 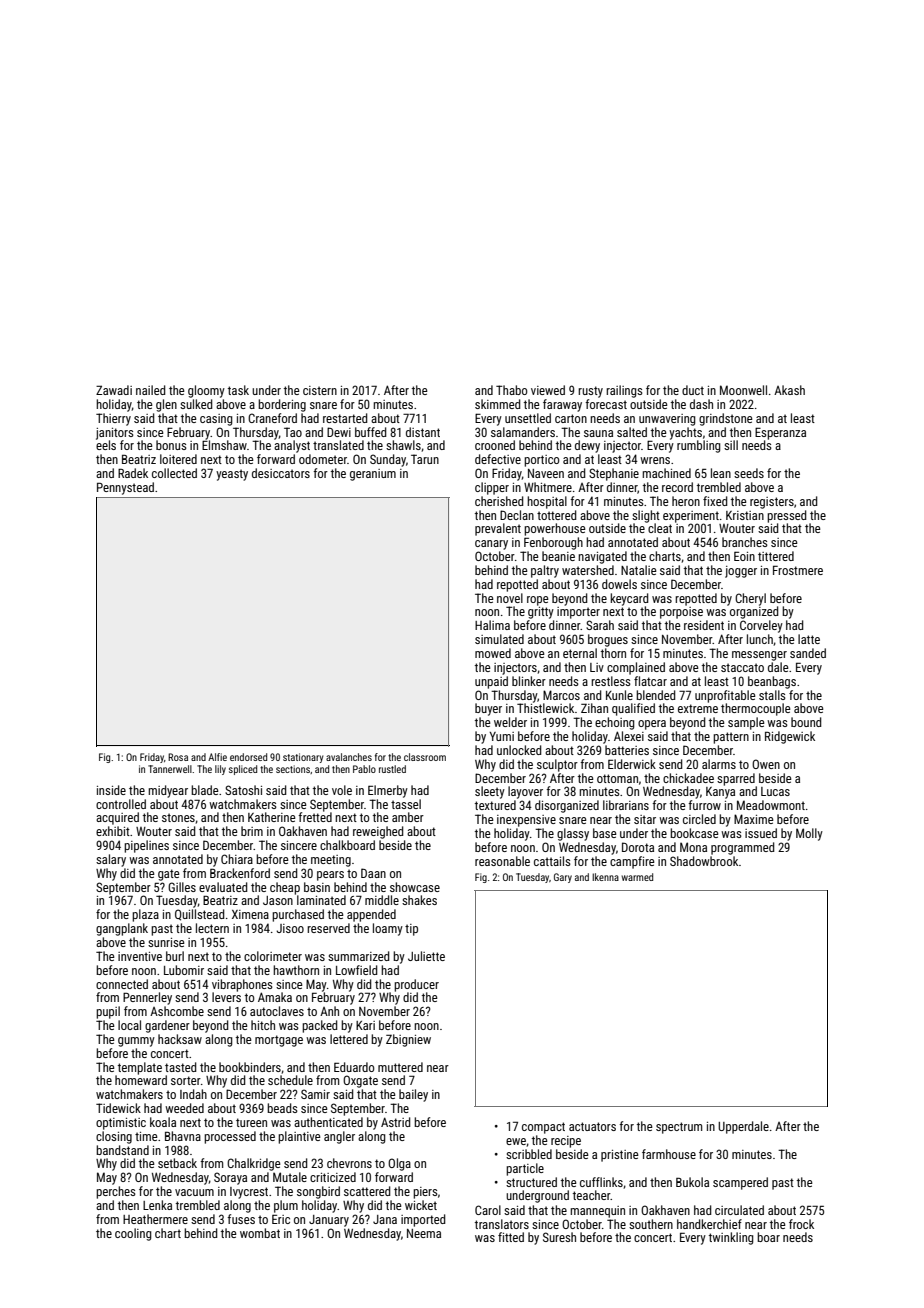 What do you see at coordinates (809, 834) in the image?
I see `Molly` at bounding box center [809, 834].
